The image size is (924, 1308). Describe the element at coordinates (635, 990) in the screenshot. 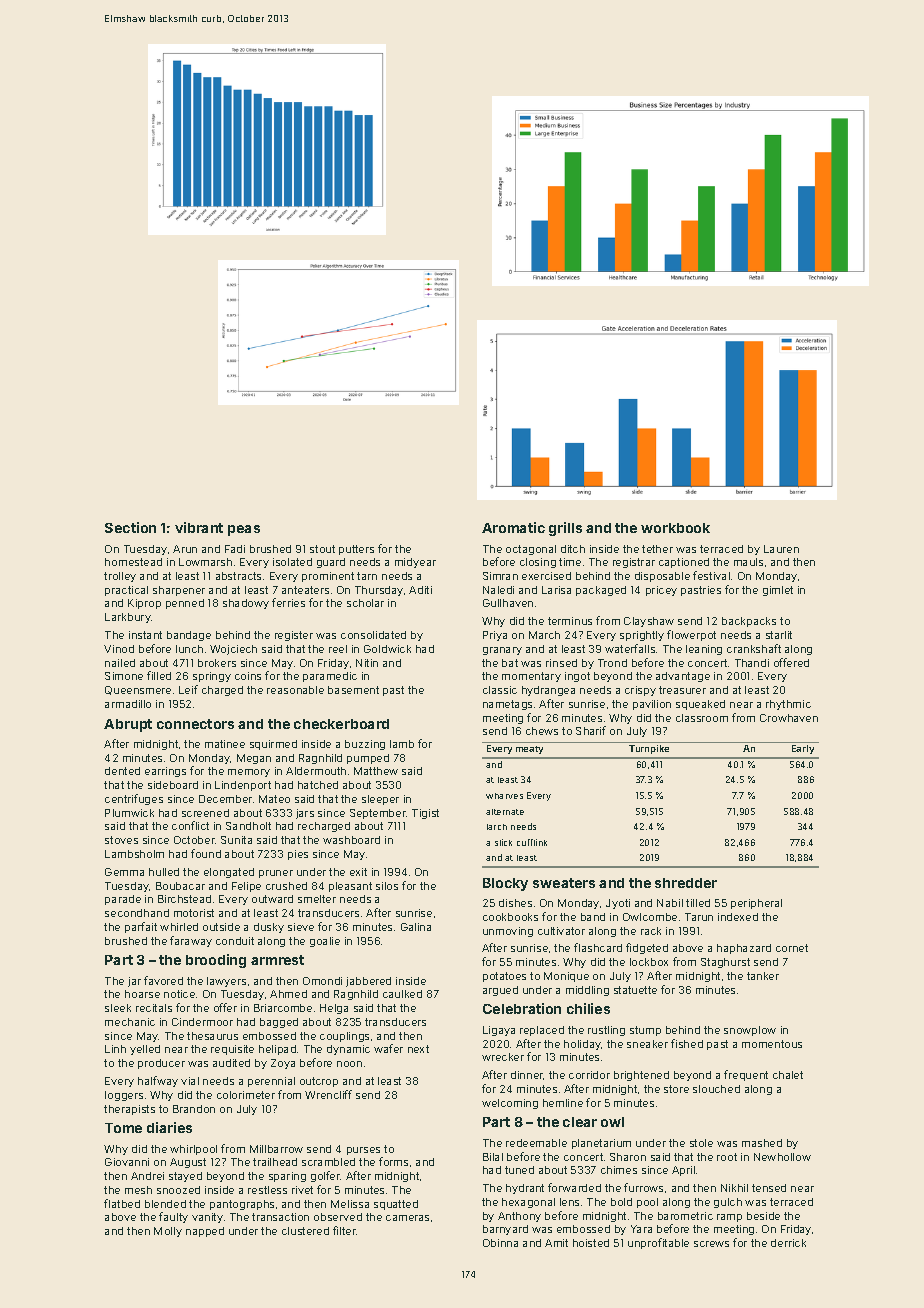

I see `statuette` at that location.
